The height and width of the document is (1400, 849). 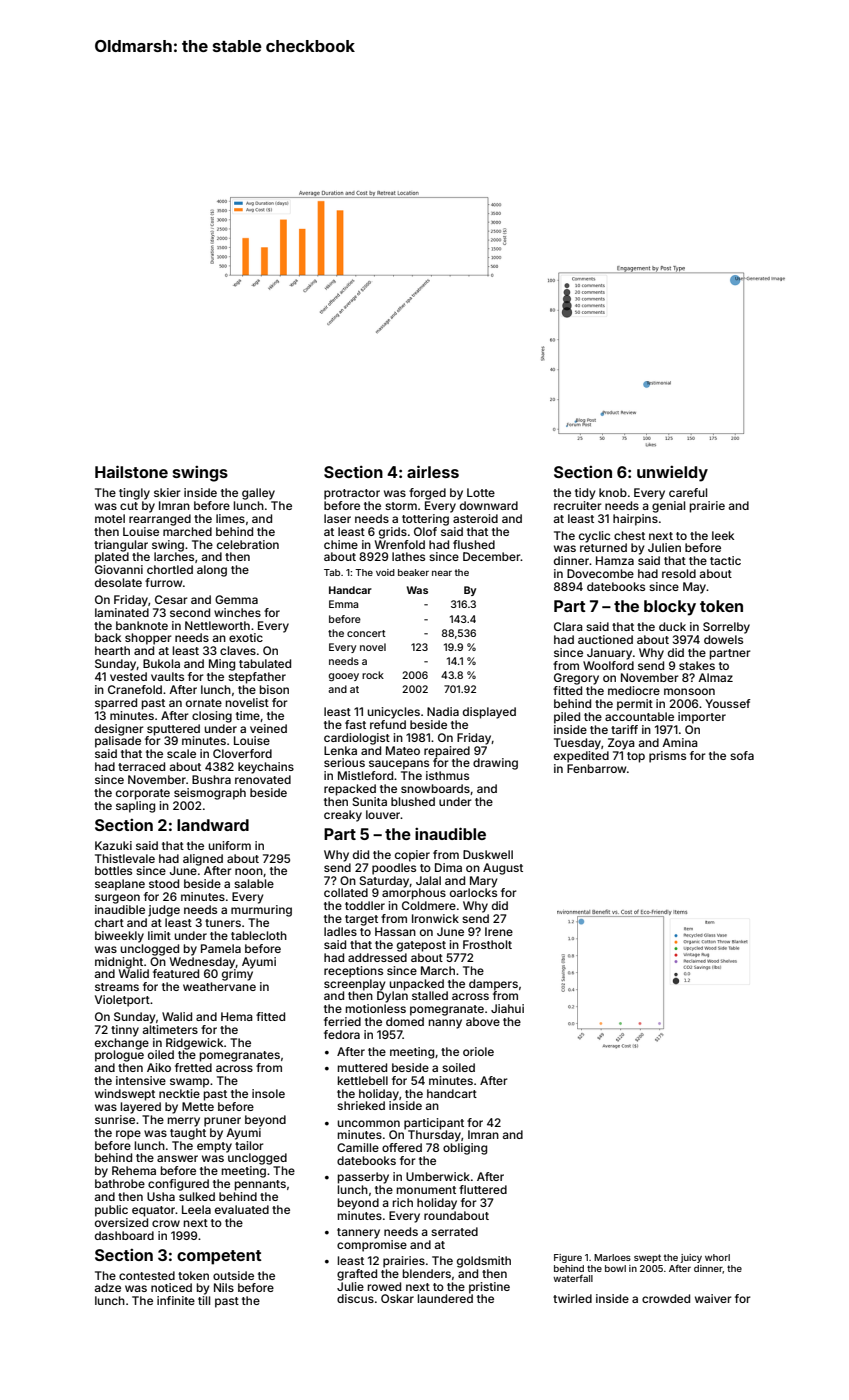 What do you see at coordinates (507, 1008) in the document?
I see `Jiahui` at bounding box center [507, 1008].
